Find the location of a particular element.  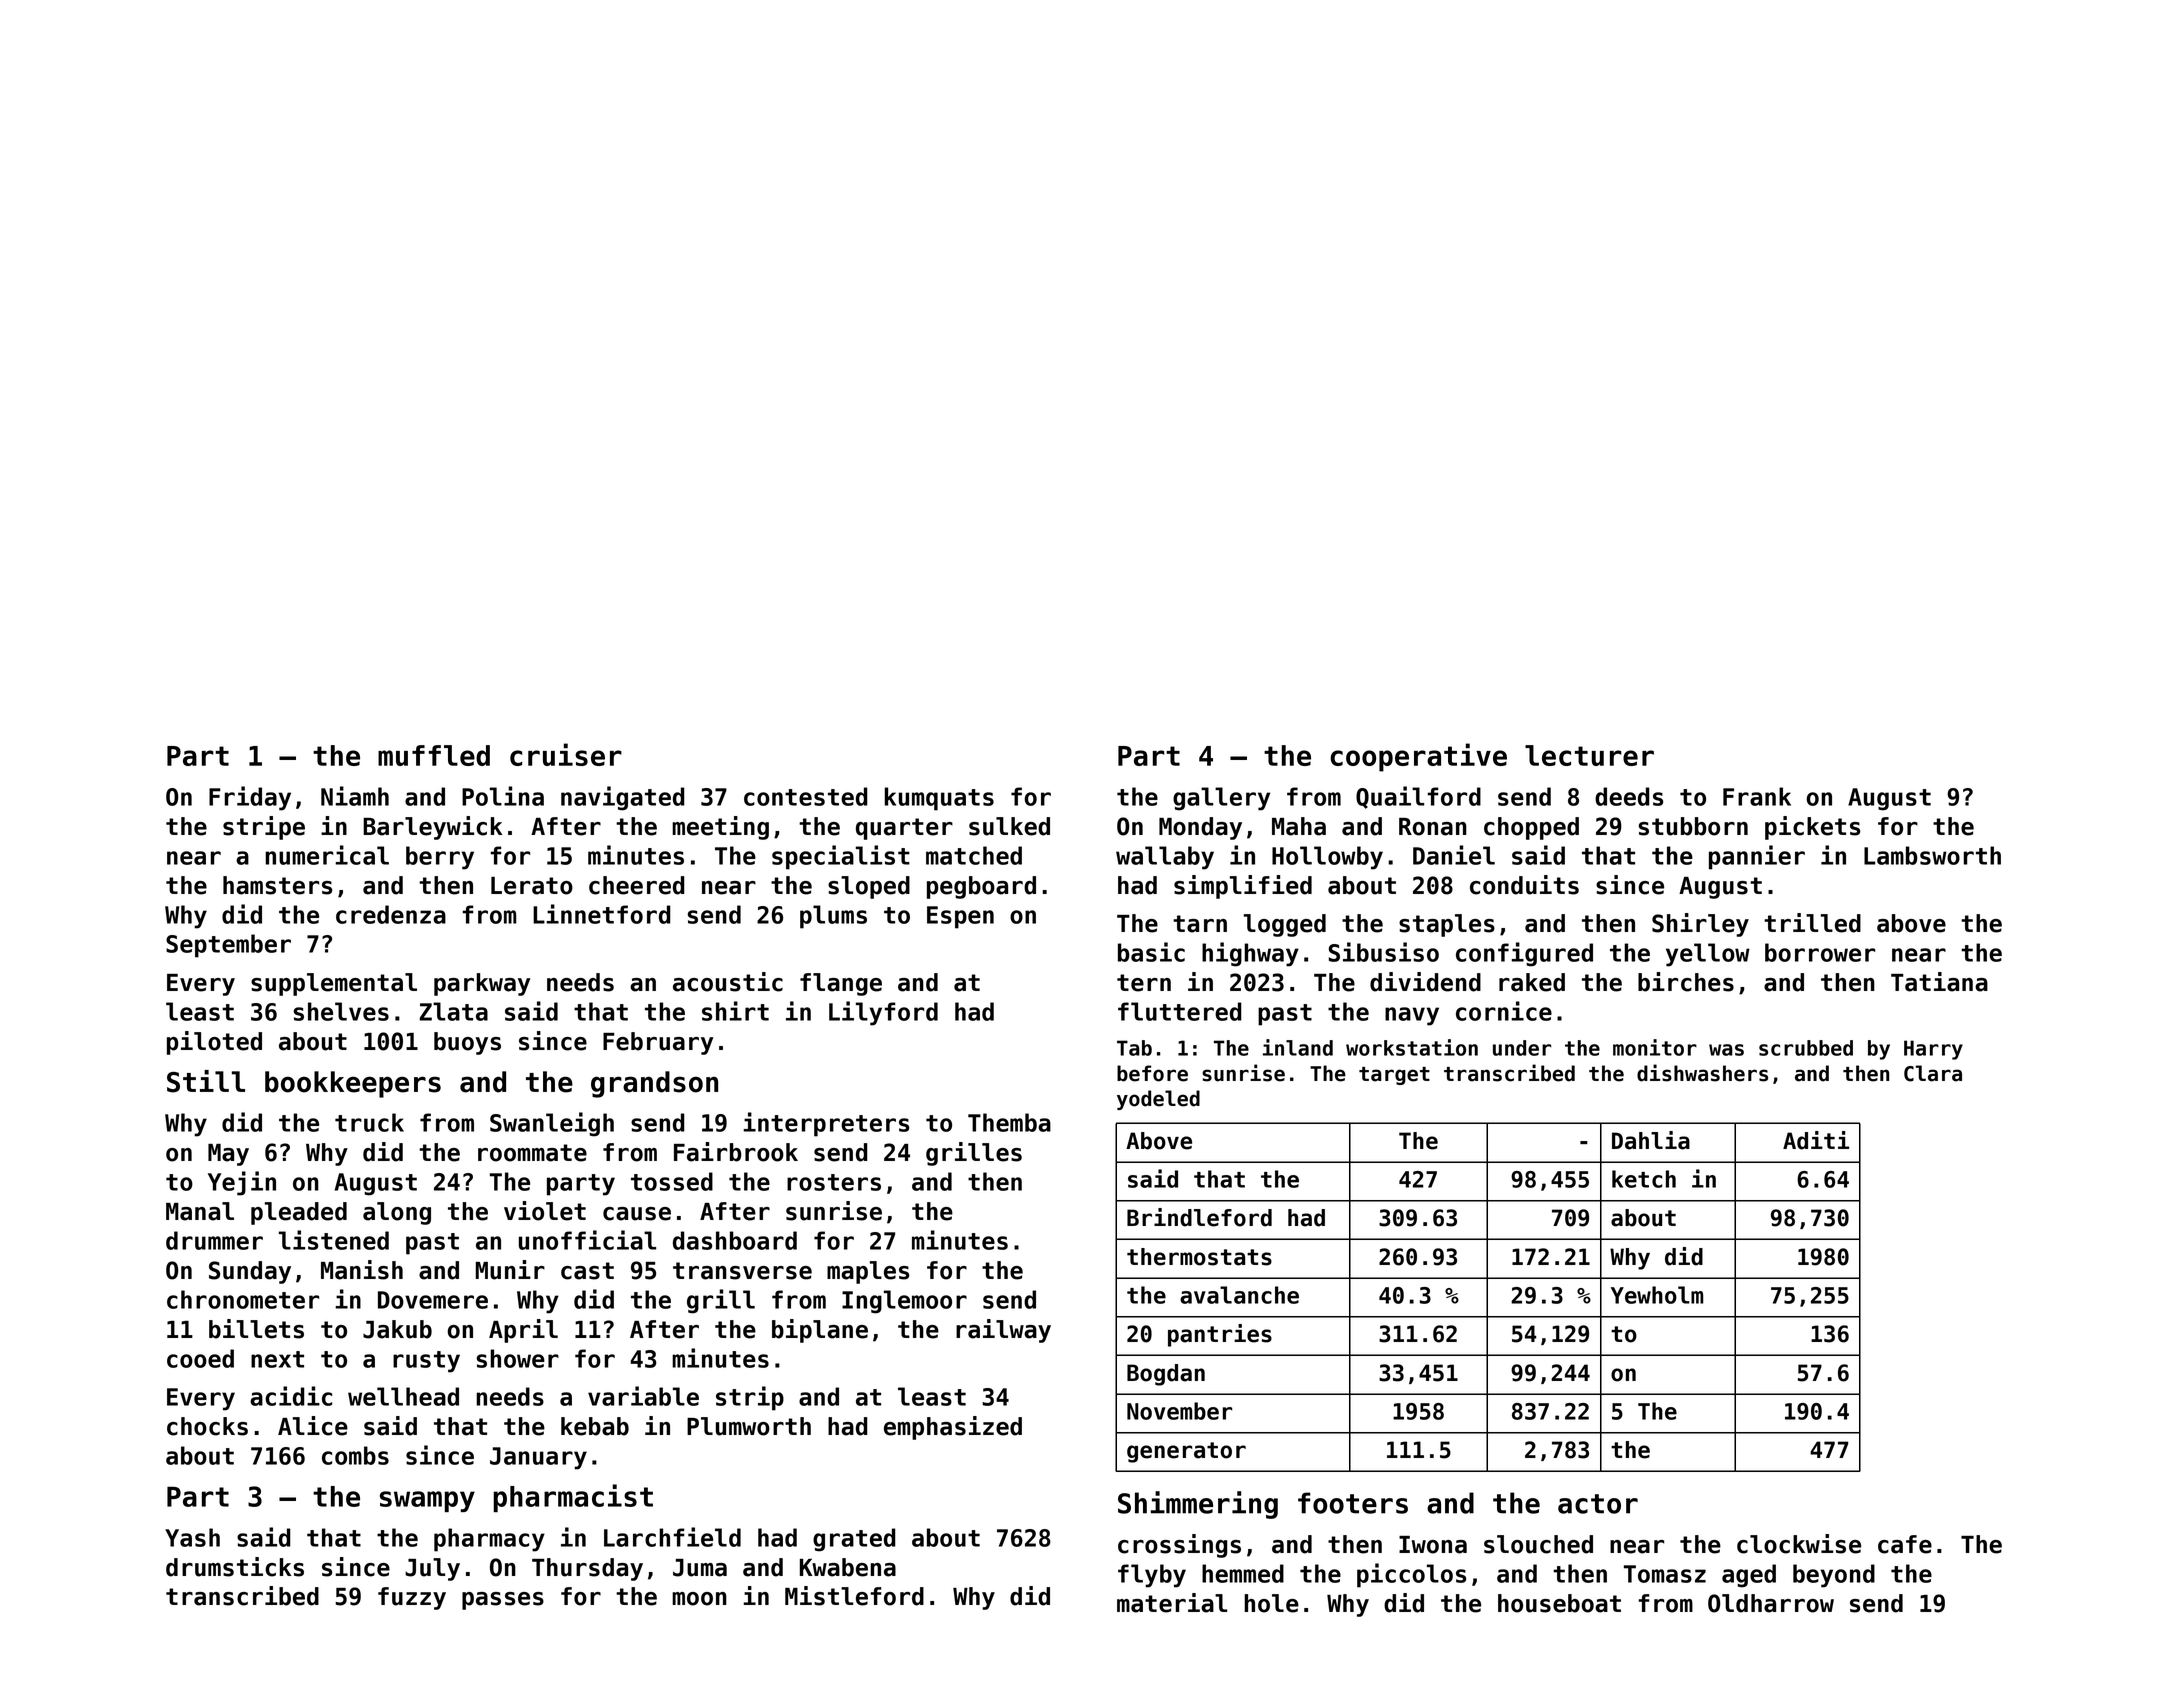

flange is located at coordinates (841, 984).
